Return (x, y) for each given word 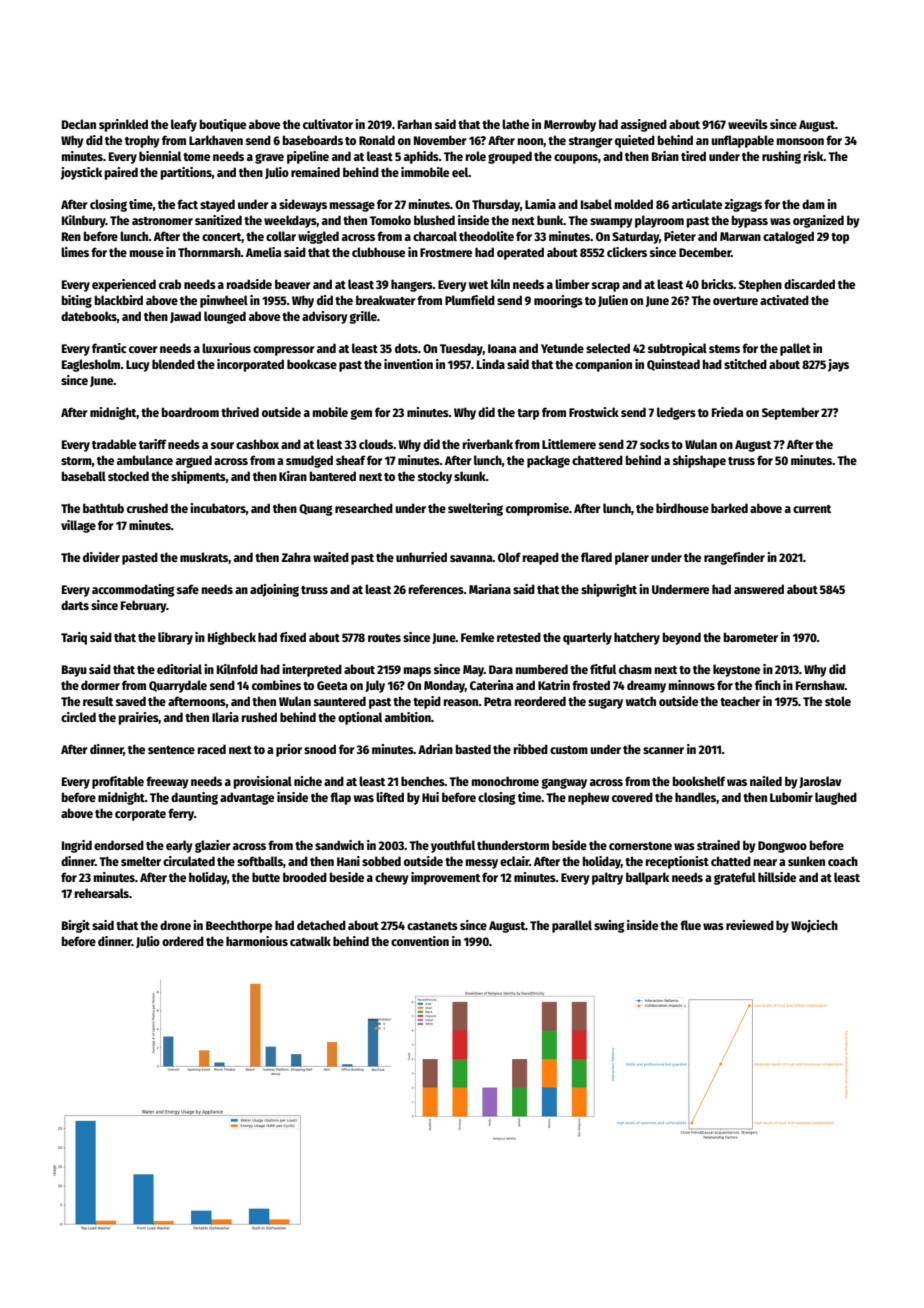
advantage (247, 798)
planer (632, 558)
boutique (223, 125)
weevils (748, 124)
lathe (515, 124)
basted (473, 749)
